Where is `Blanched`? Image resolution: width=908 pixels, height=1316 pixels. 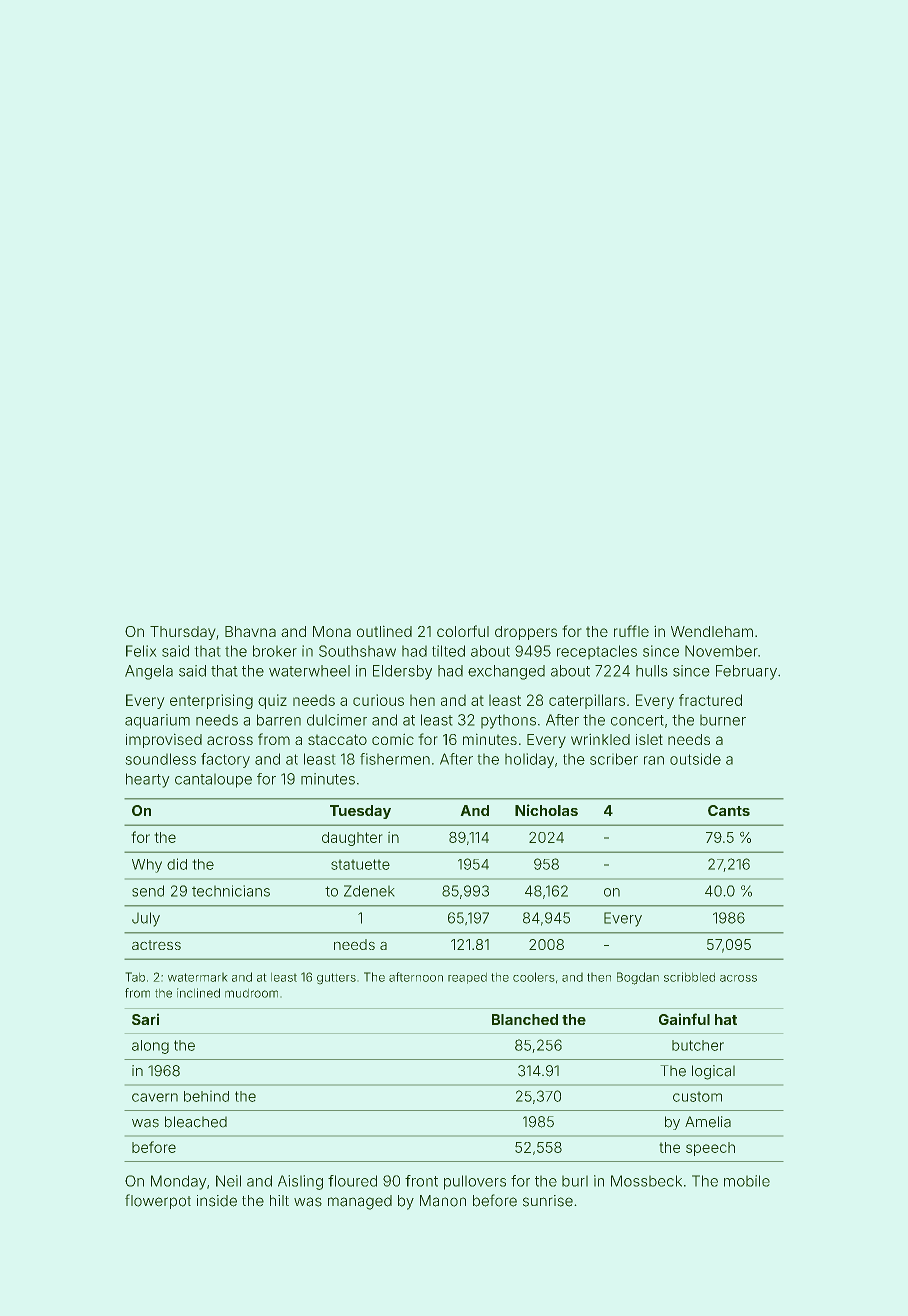 Blanched is located at coordinates (525, 1019).
